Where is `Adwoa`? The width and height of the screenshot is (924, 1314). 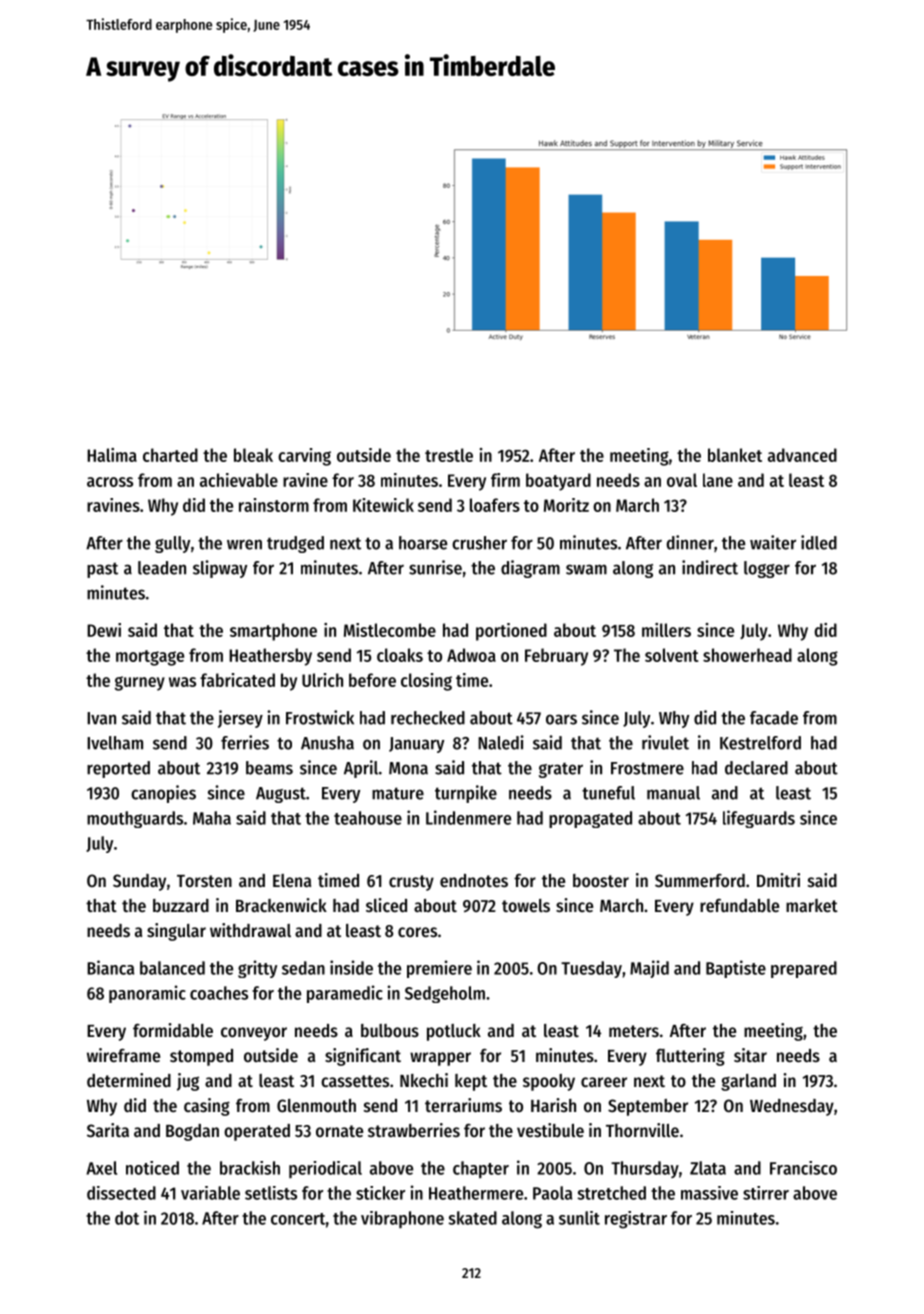 Adwoa is located at coordinates (471, 655).
